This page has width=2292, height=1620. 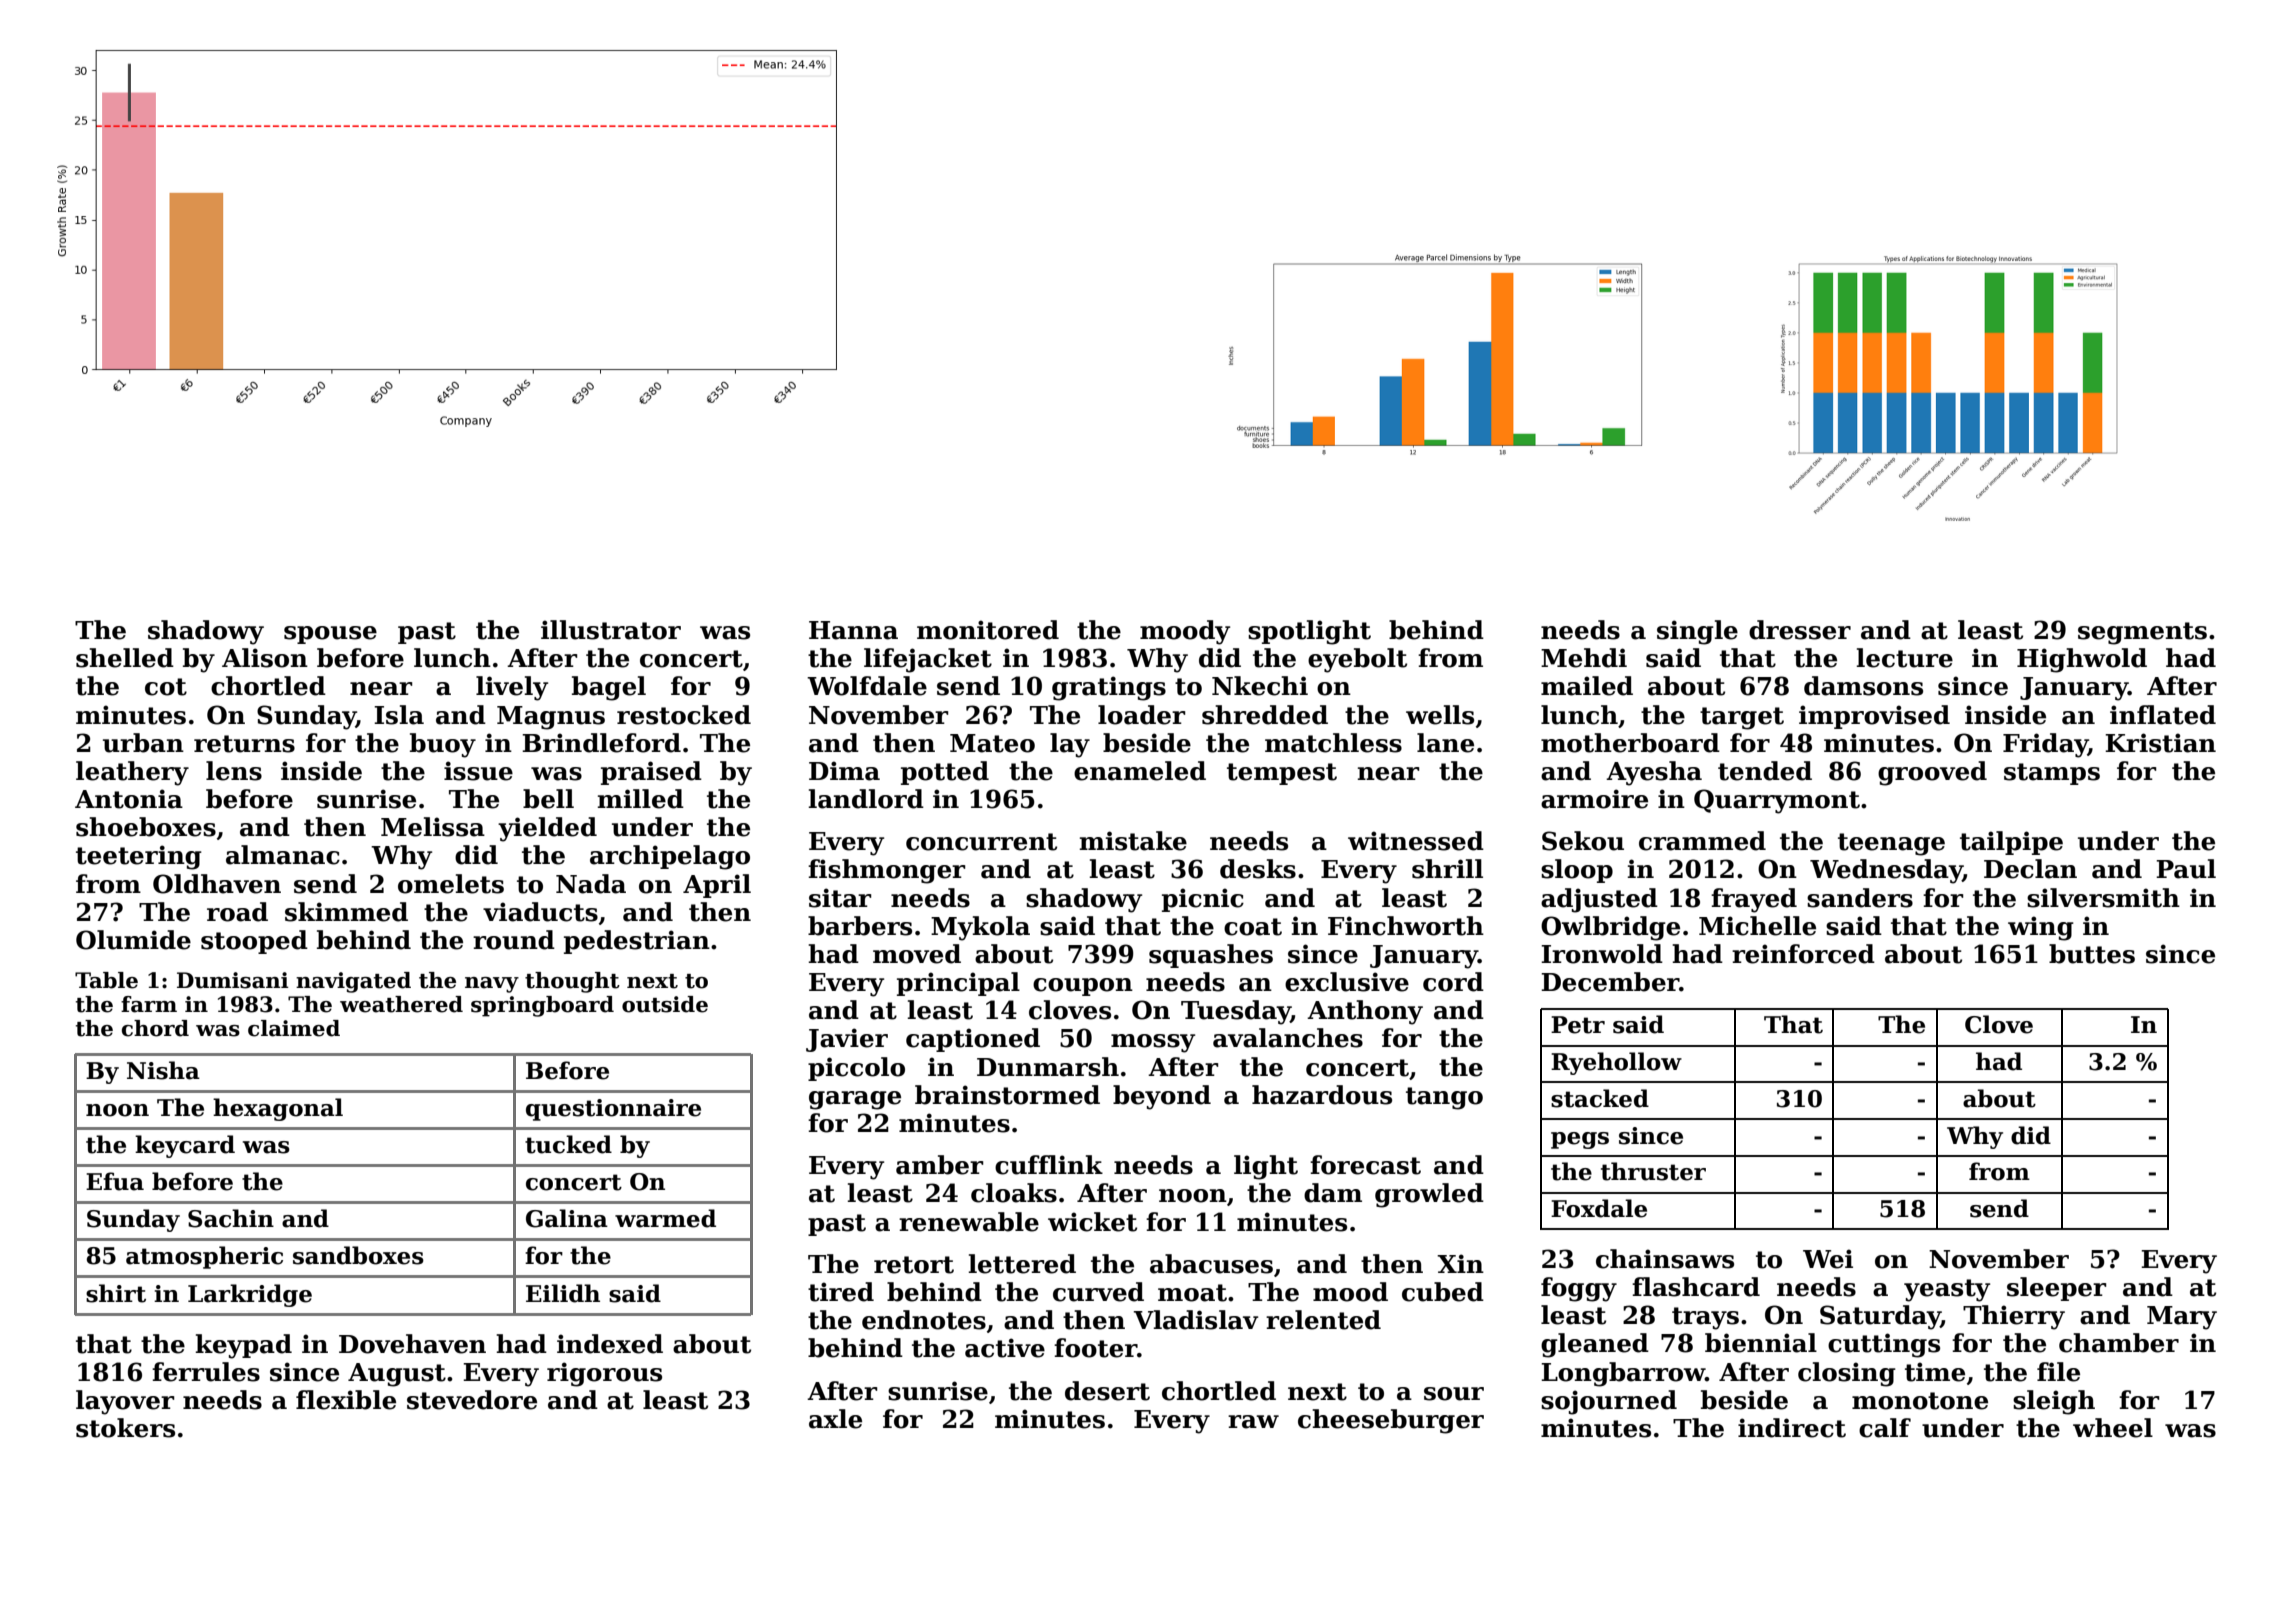 I want to click on reinforced, so click(x=1803, y=954).
